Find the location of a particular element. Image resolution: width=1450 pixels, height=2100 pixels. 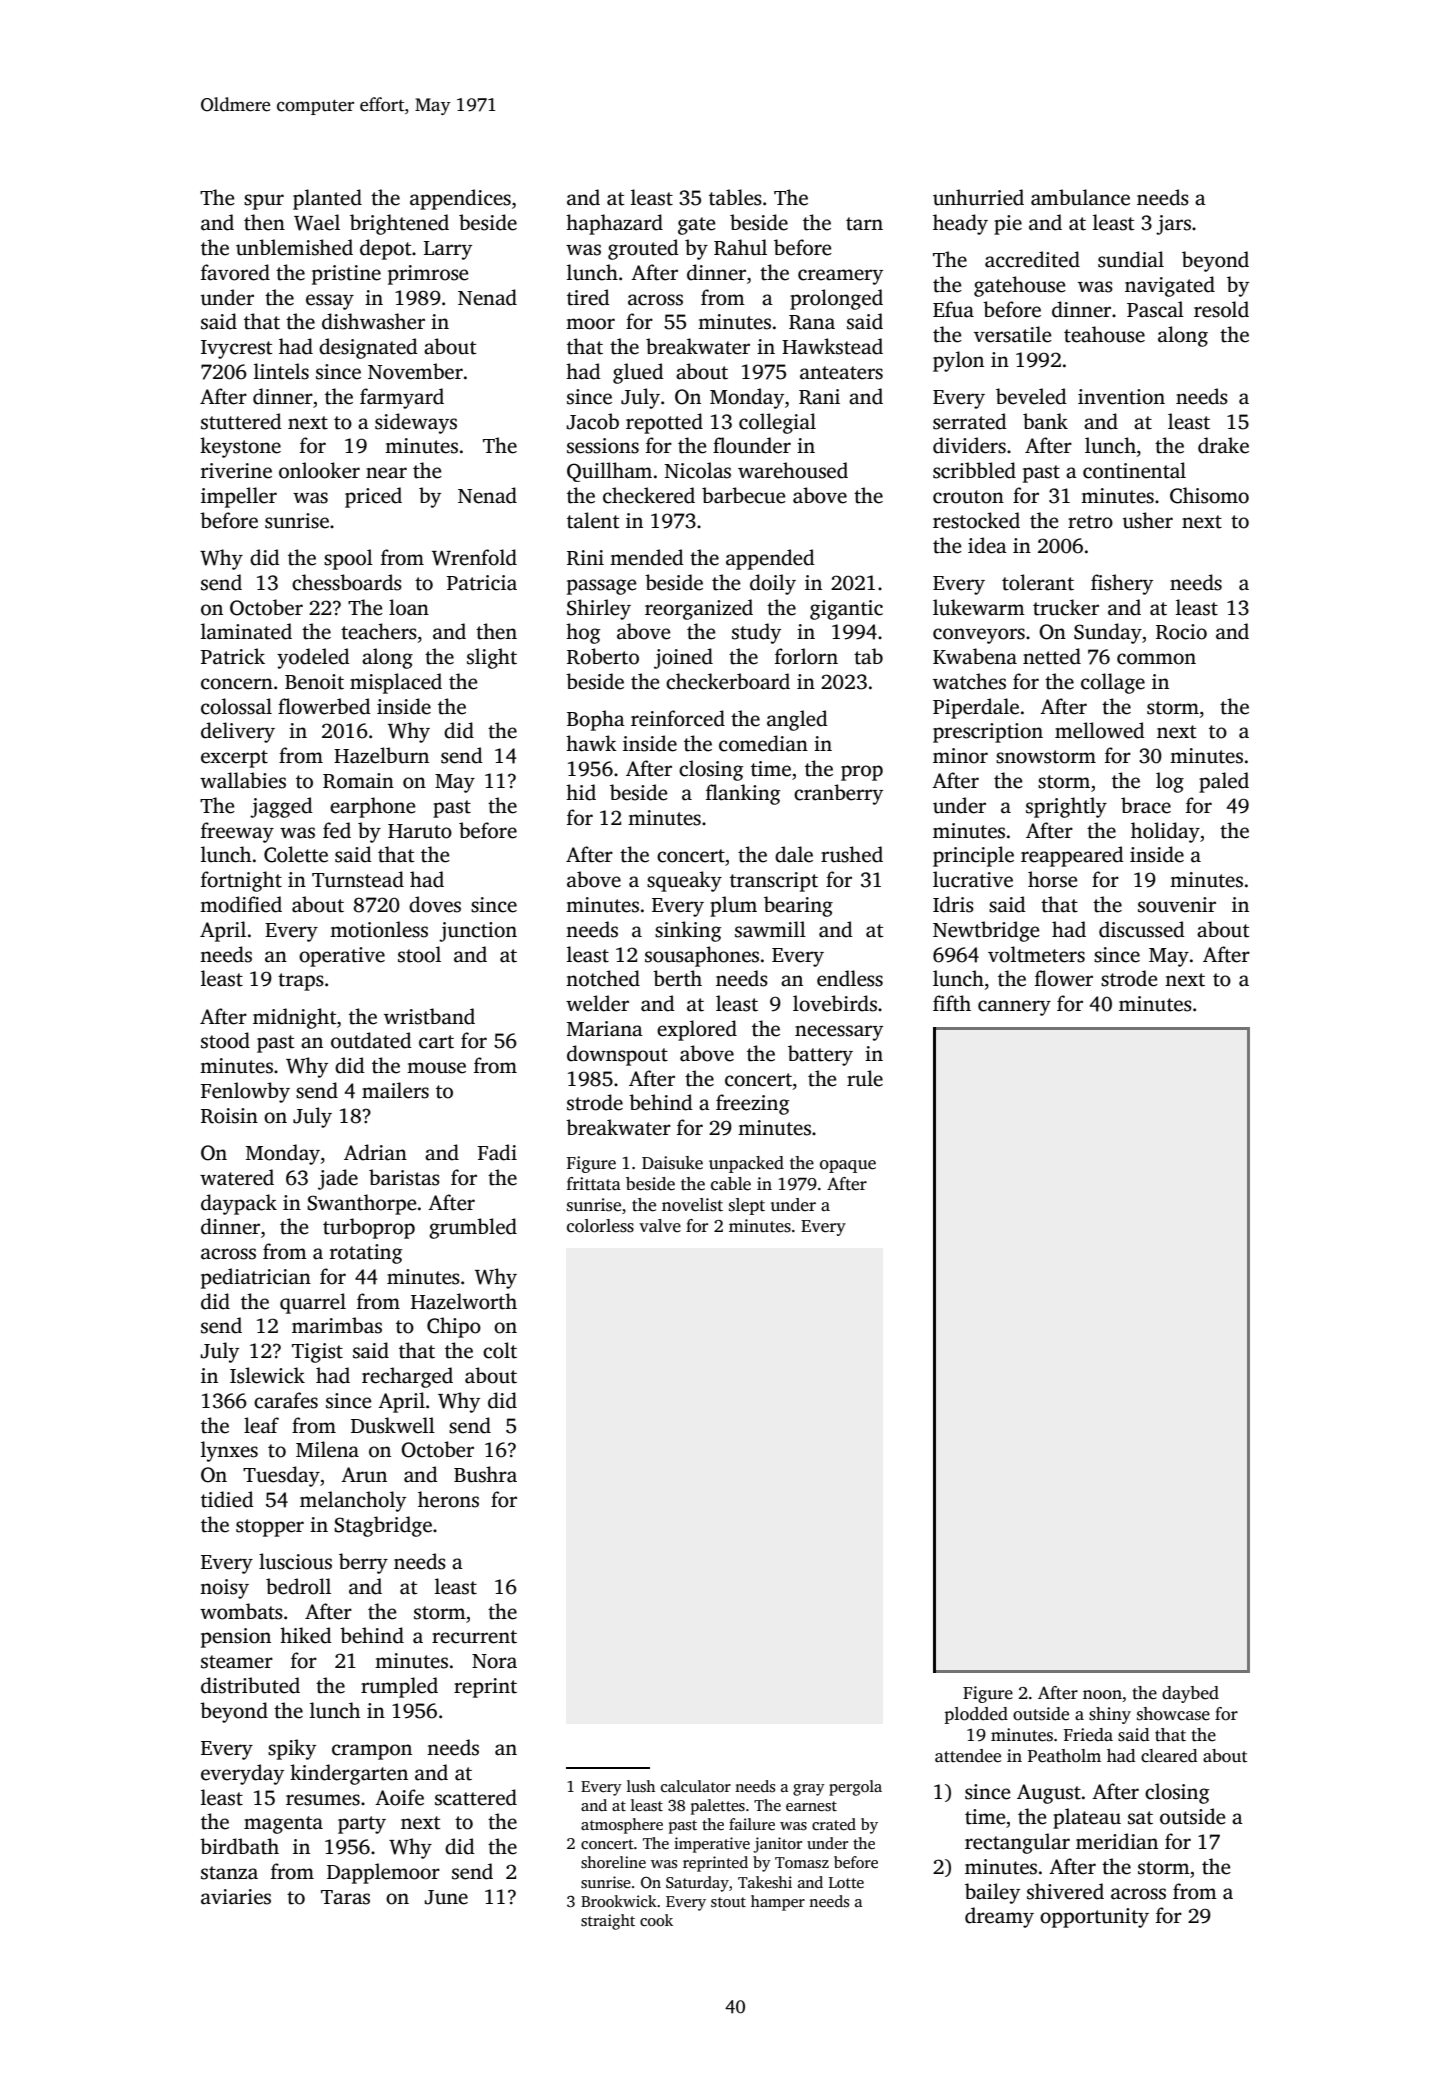

Mariana is located at coordinates (605, 1029).
